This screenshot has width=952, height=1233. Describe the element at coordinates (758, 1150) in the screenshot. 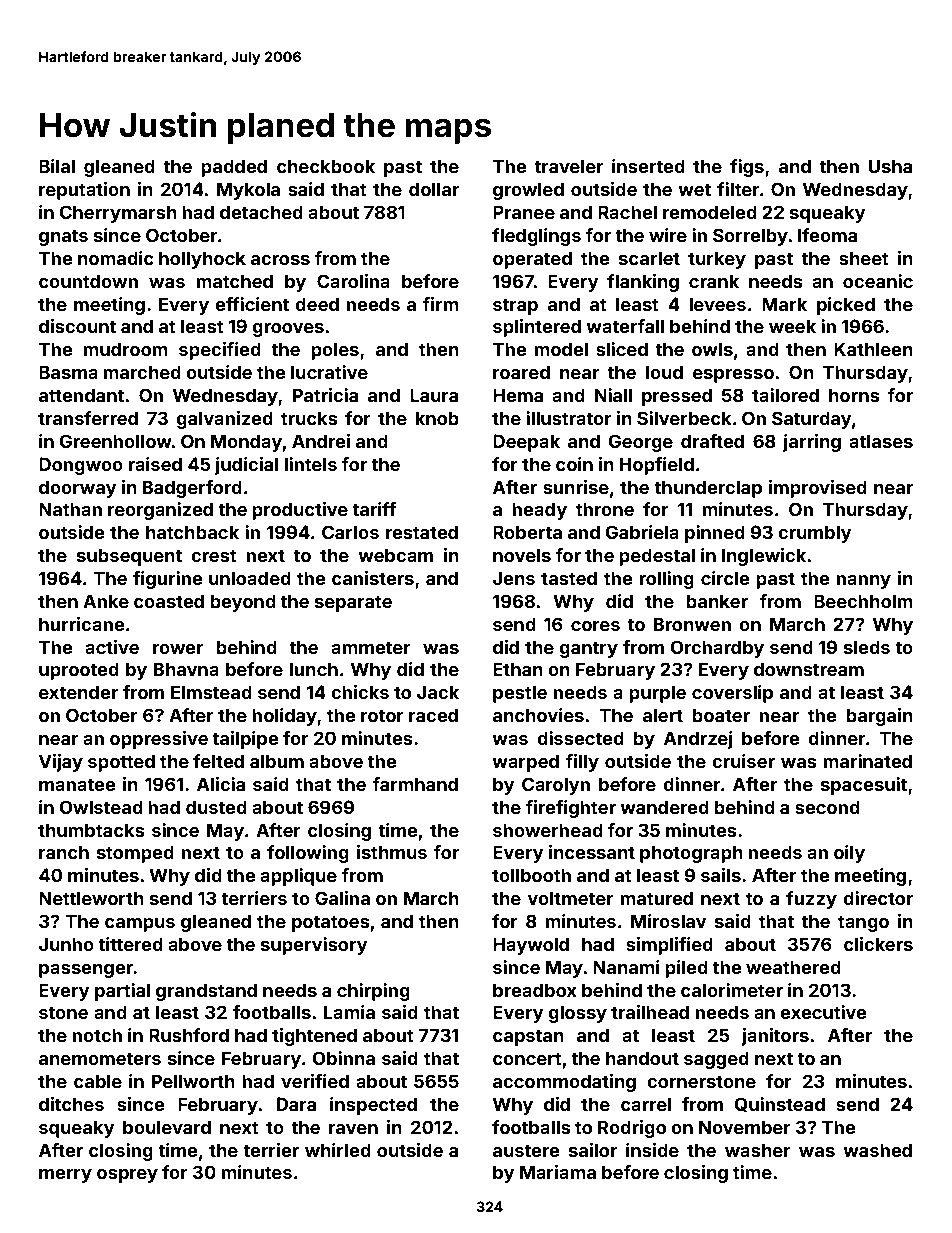

I see `washer` at that location.
